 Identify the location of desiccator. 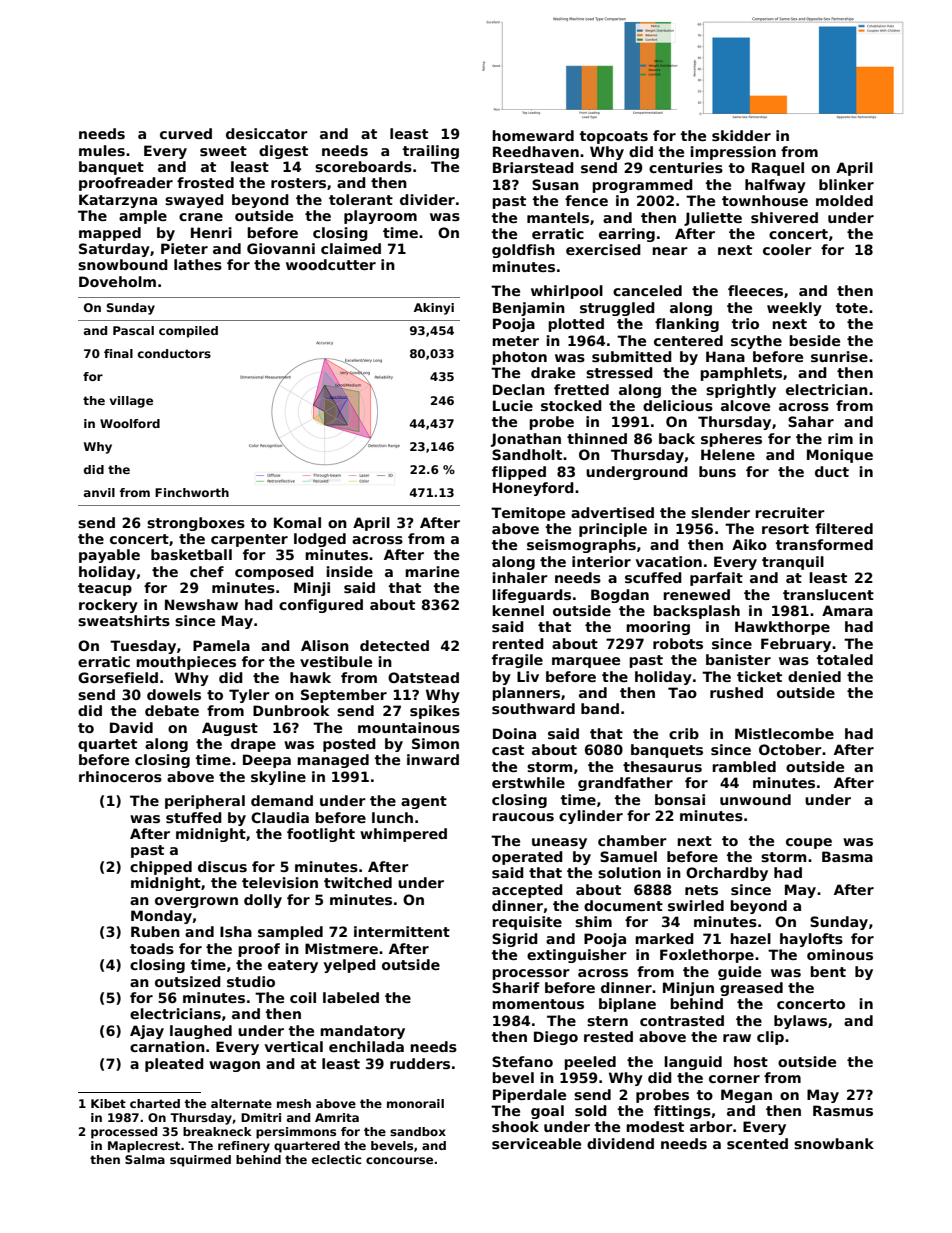
(267, 133).
